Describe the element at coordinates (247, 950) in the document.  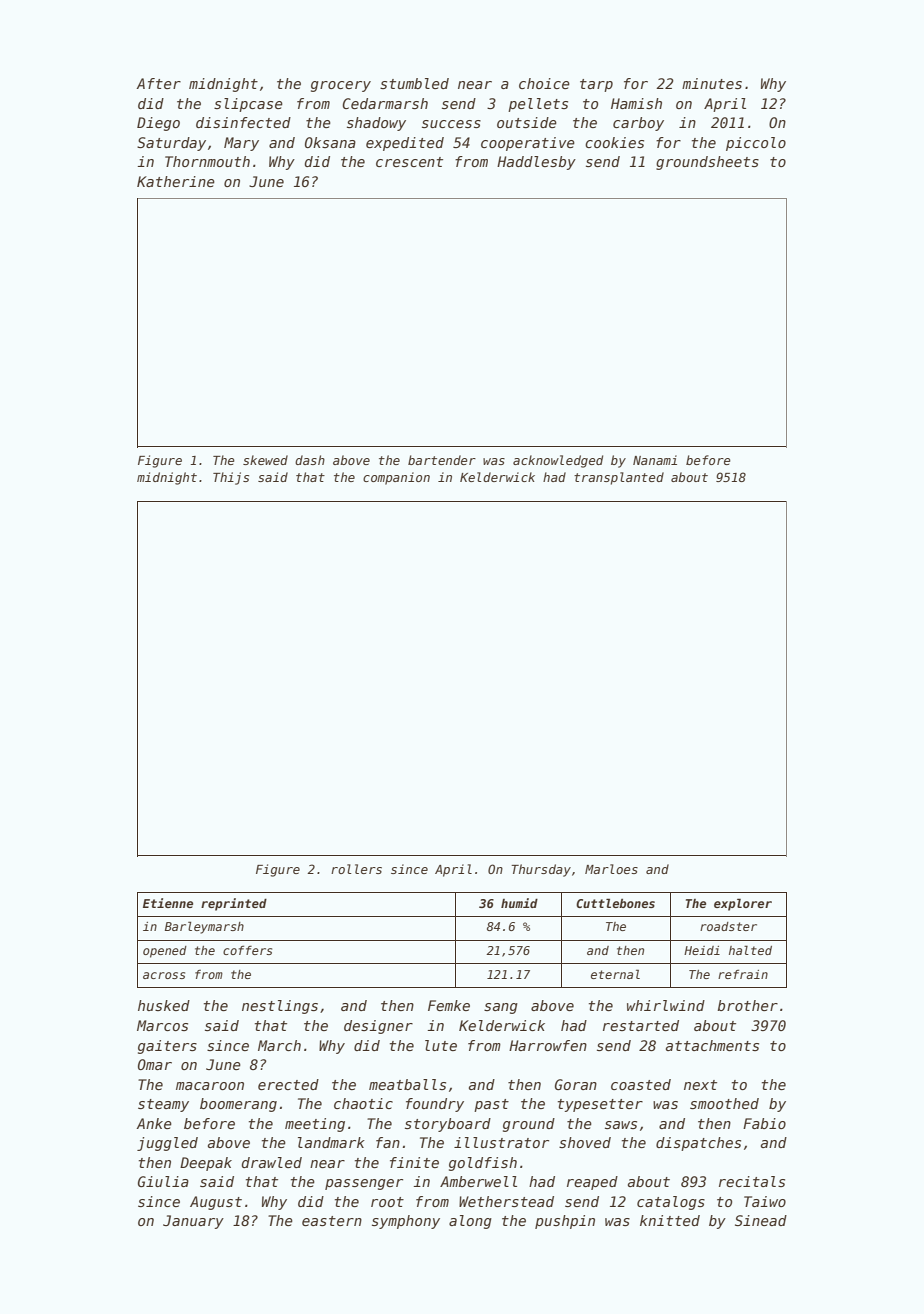
I see `coffers` at that location.
